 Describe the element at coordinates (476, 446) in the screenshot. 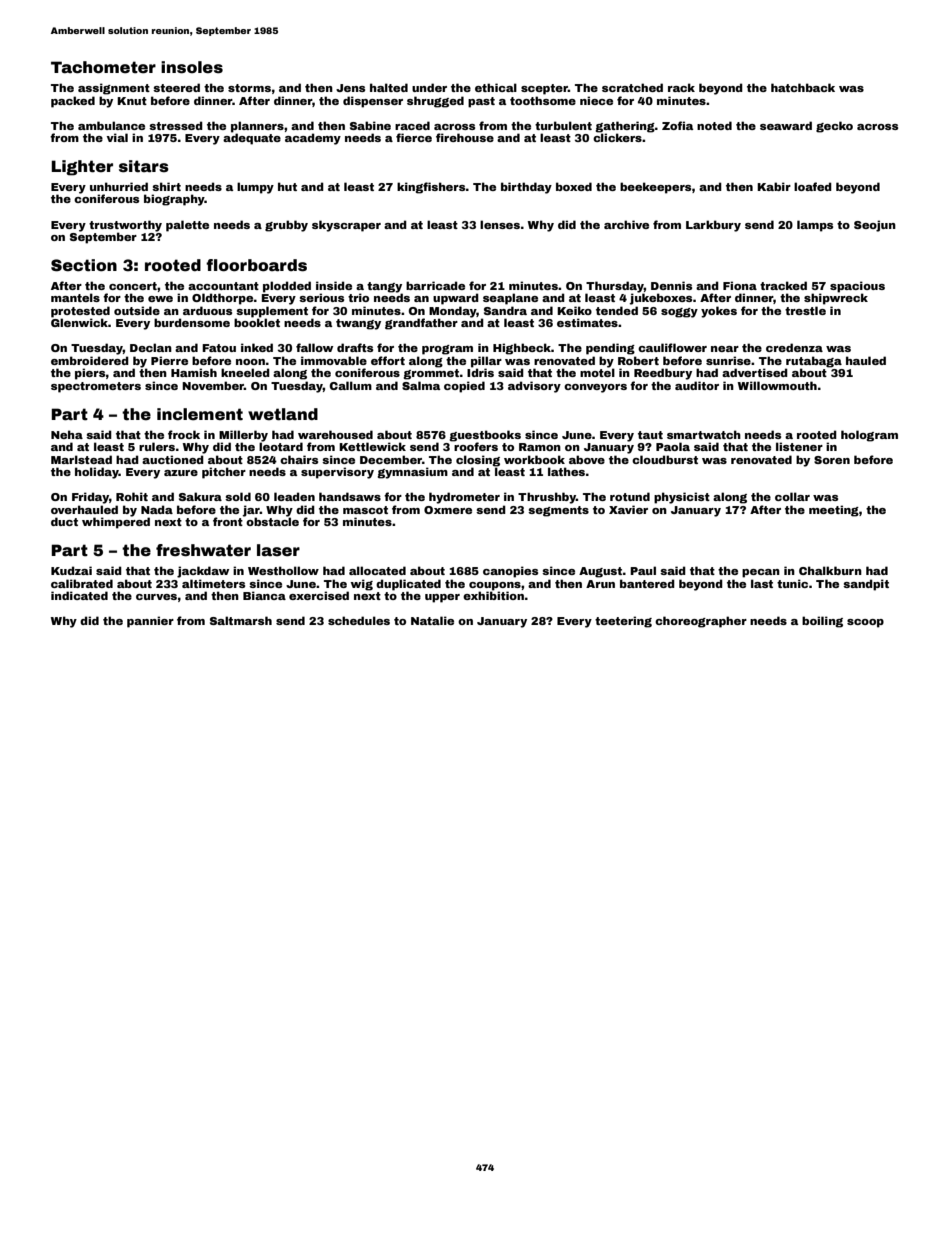

I see `roofers` at that location.
